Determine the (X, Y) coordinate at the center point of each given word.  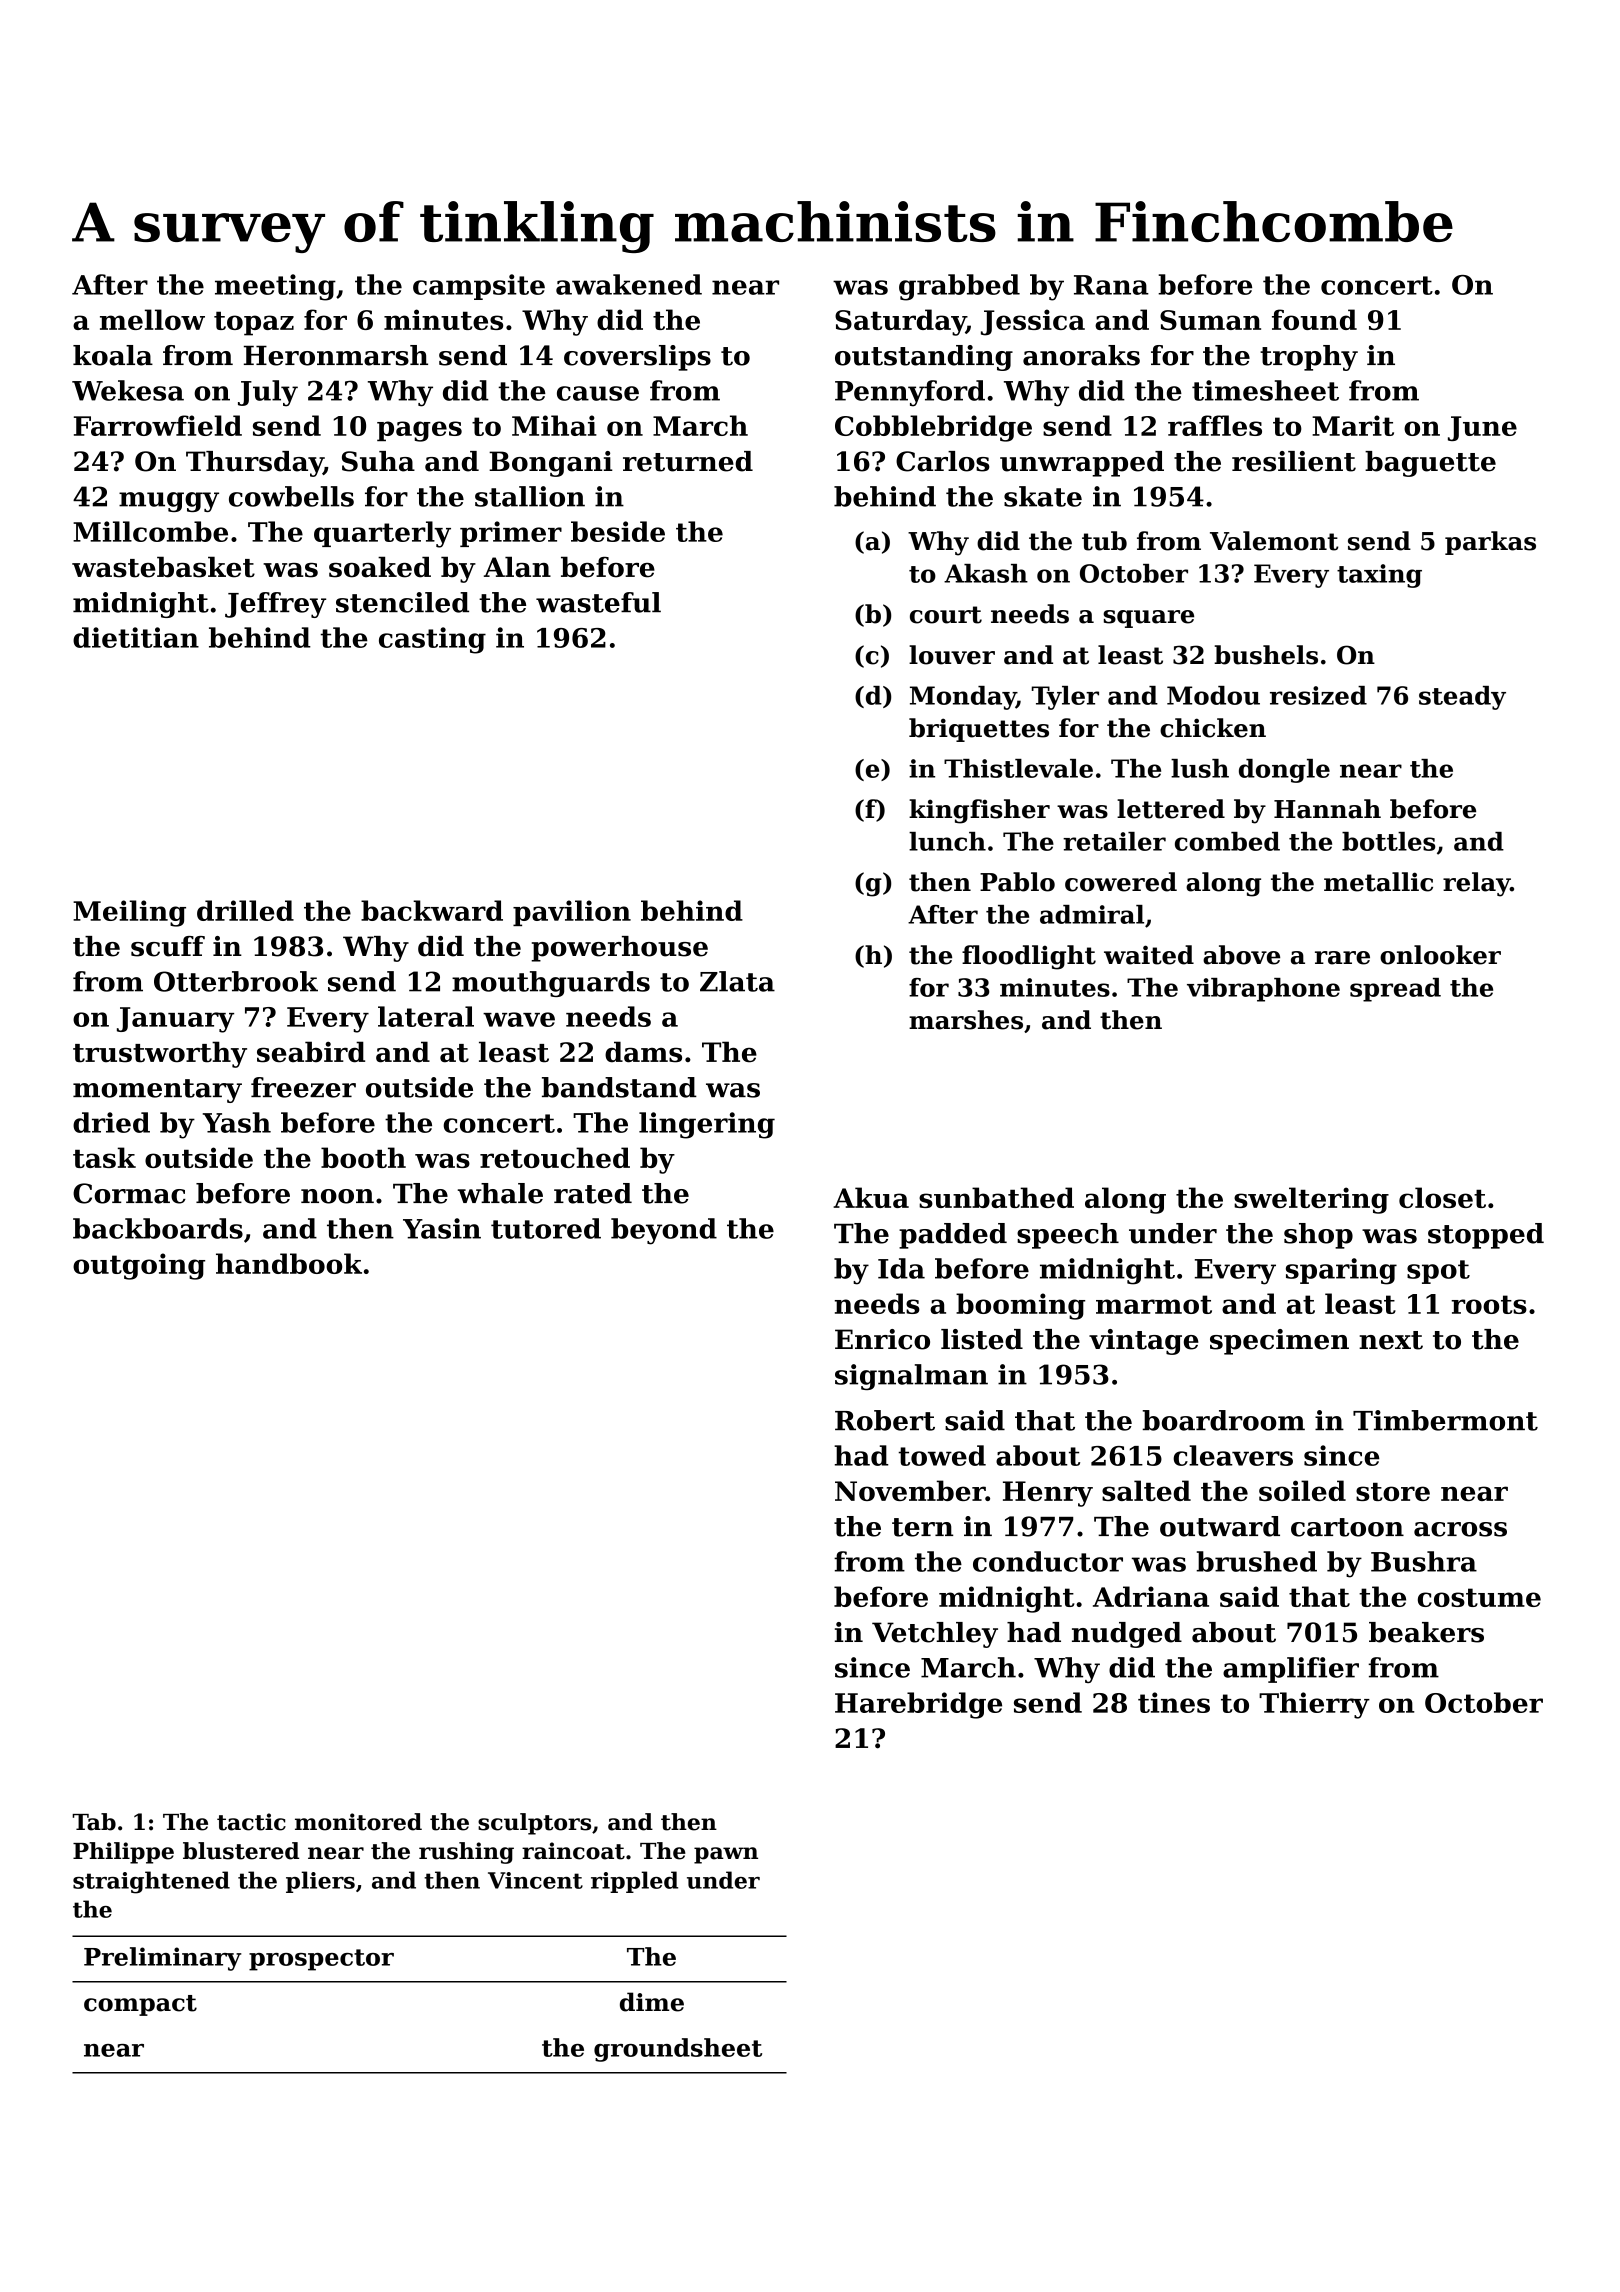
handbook (289, 1263)
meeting (275, 287)
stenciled (402, 602)
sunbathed (996, 1197)
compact (140, 2005)
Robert (885, 1420)
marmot (1154, 1304)
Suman (1210, 320)
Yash (237, 1122)
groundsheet (678, 2050)
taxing (1379, 576)
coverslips (637, 358)
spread (1395, 990)
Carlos (943, 461)
